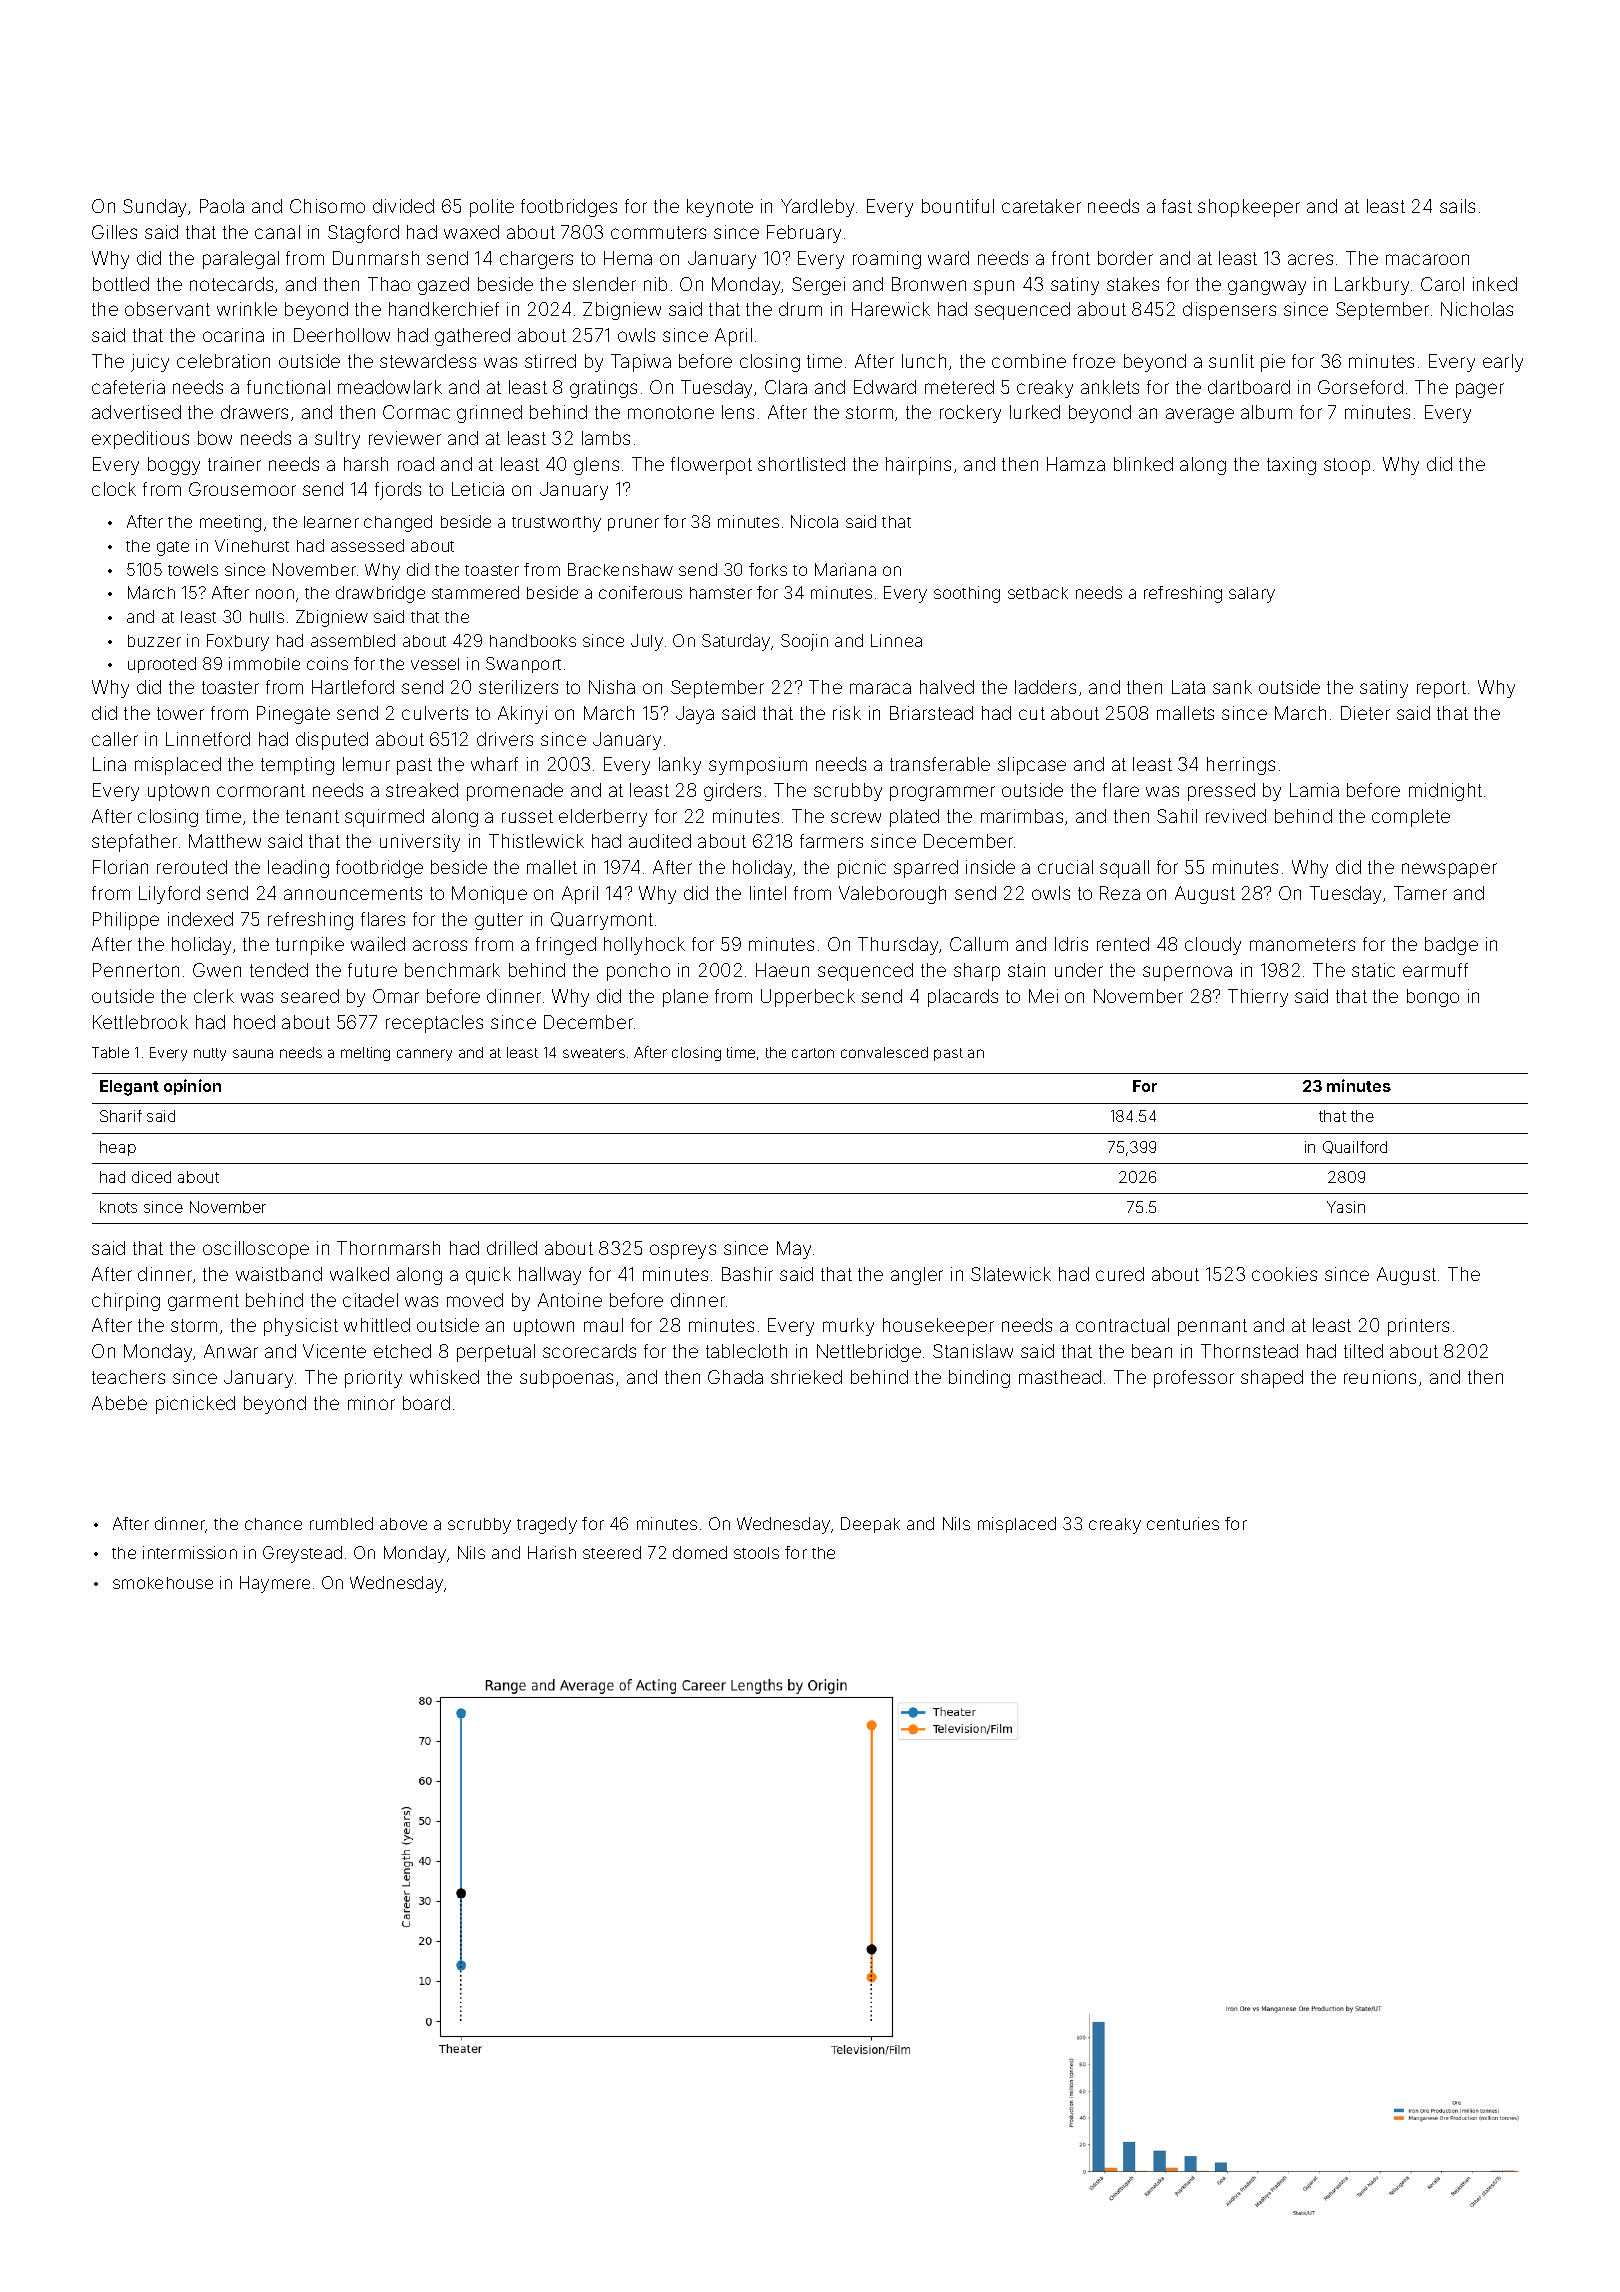  Describe the element at coordinates (1355, 1147) in the screenshot. I see `Quailford` at that location.
